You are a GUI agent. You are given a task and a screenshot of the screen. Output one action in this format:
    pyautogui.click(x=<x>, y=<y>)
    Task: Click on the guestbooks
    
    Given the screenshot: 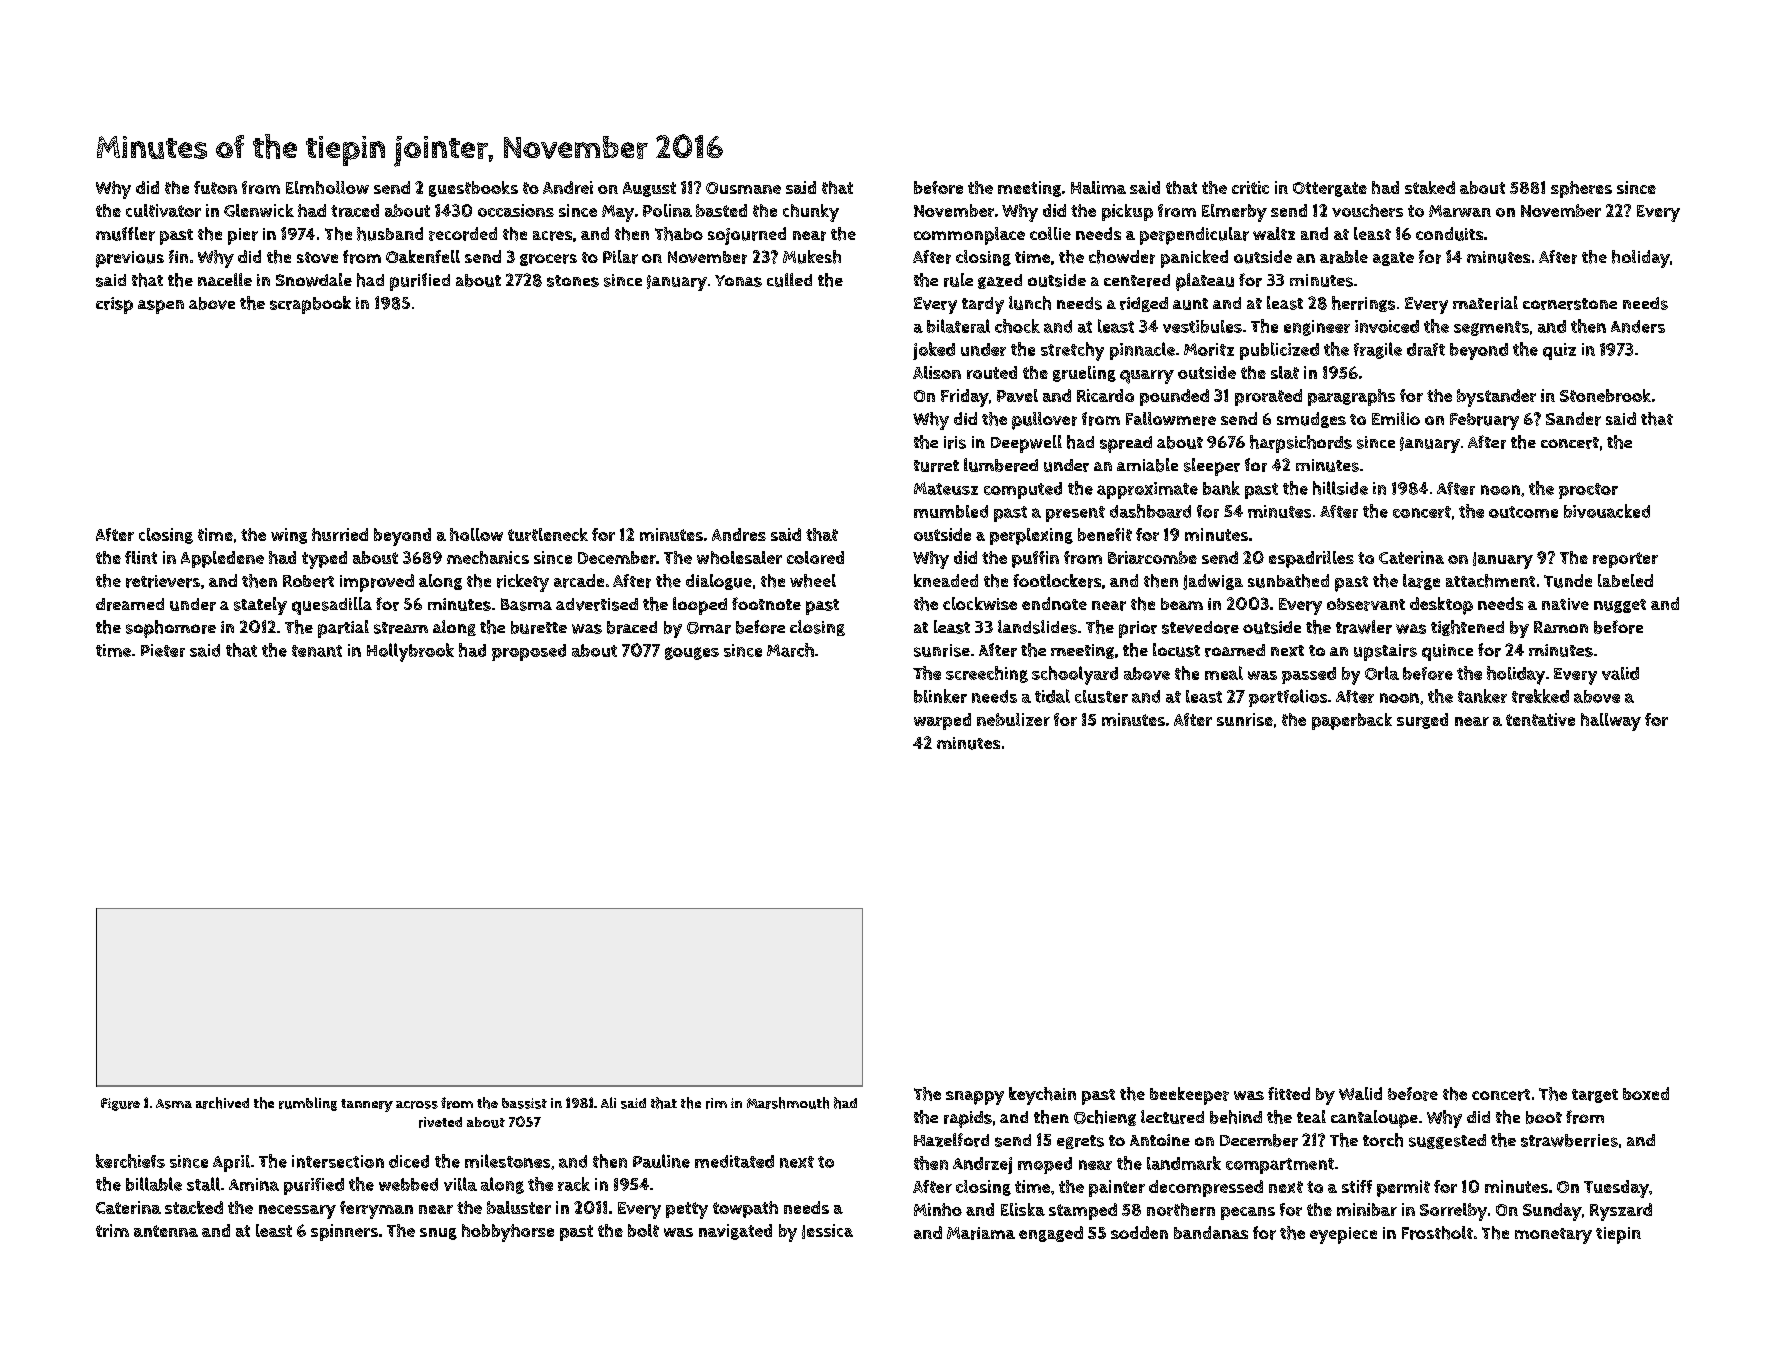 What is the action you would take?
    pyautogui.click(x=473, y=189)
